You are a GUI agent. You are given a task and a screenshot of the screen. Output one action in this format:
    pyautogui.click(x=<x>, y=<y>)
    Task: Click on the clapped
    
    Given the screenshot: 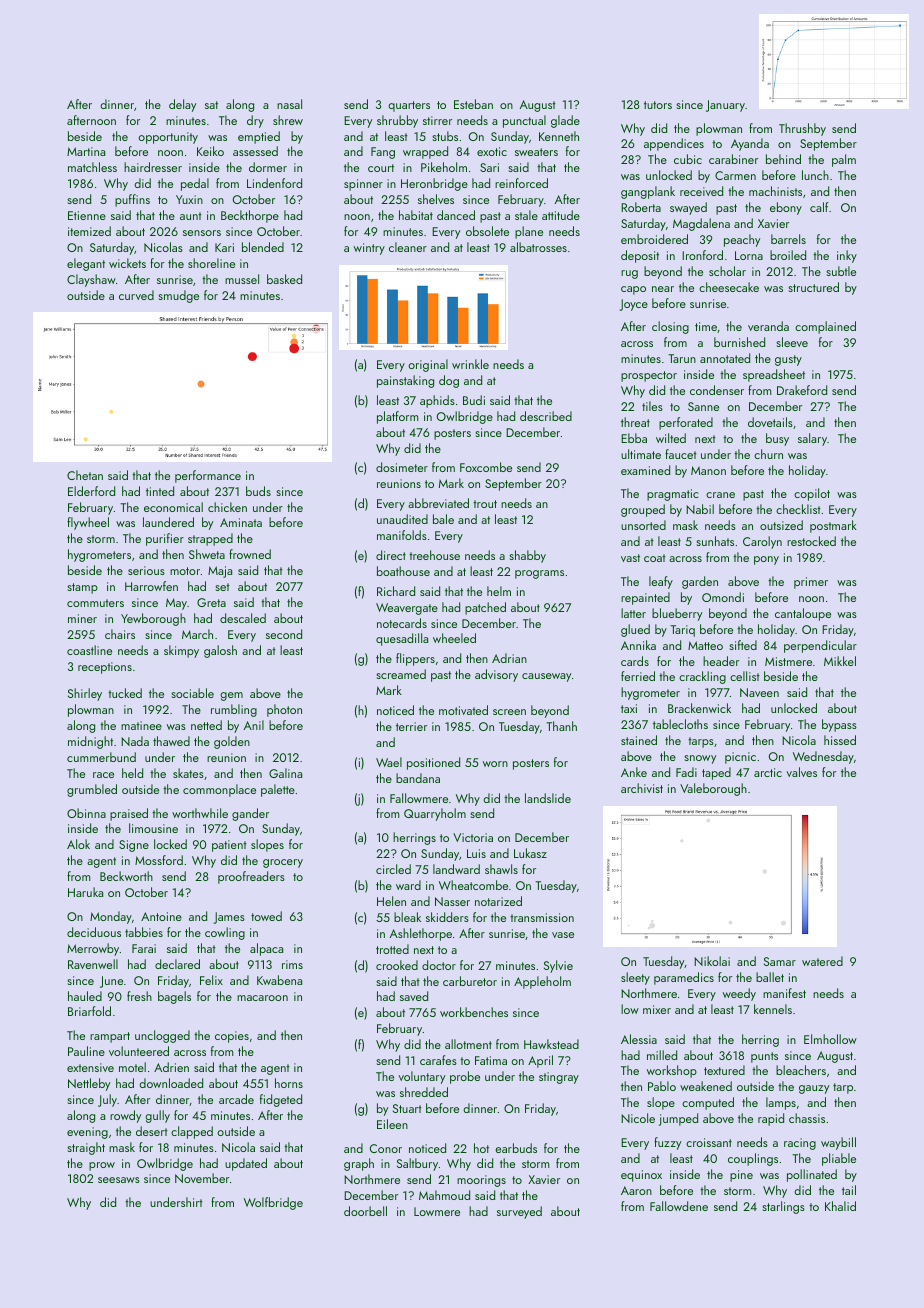 What is the action you would take?
    pyautogui.click(x=192, y=1132)
